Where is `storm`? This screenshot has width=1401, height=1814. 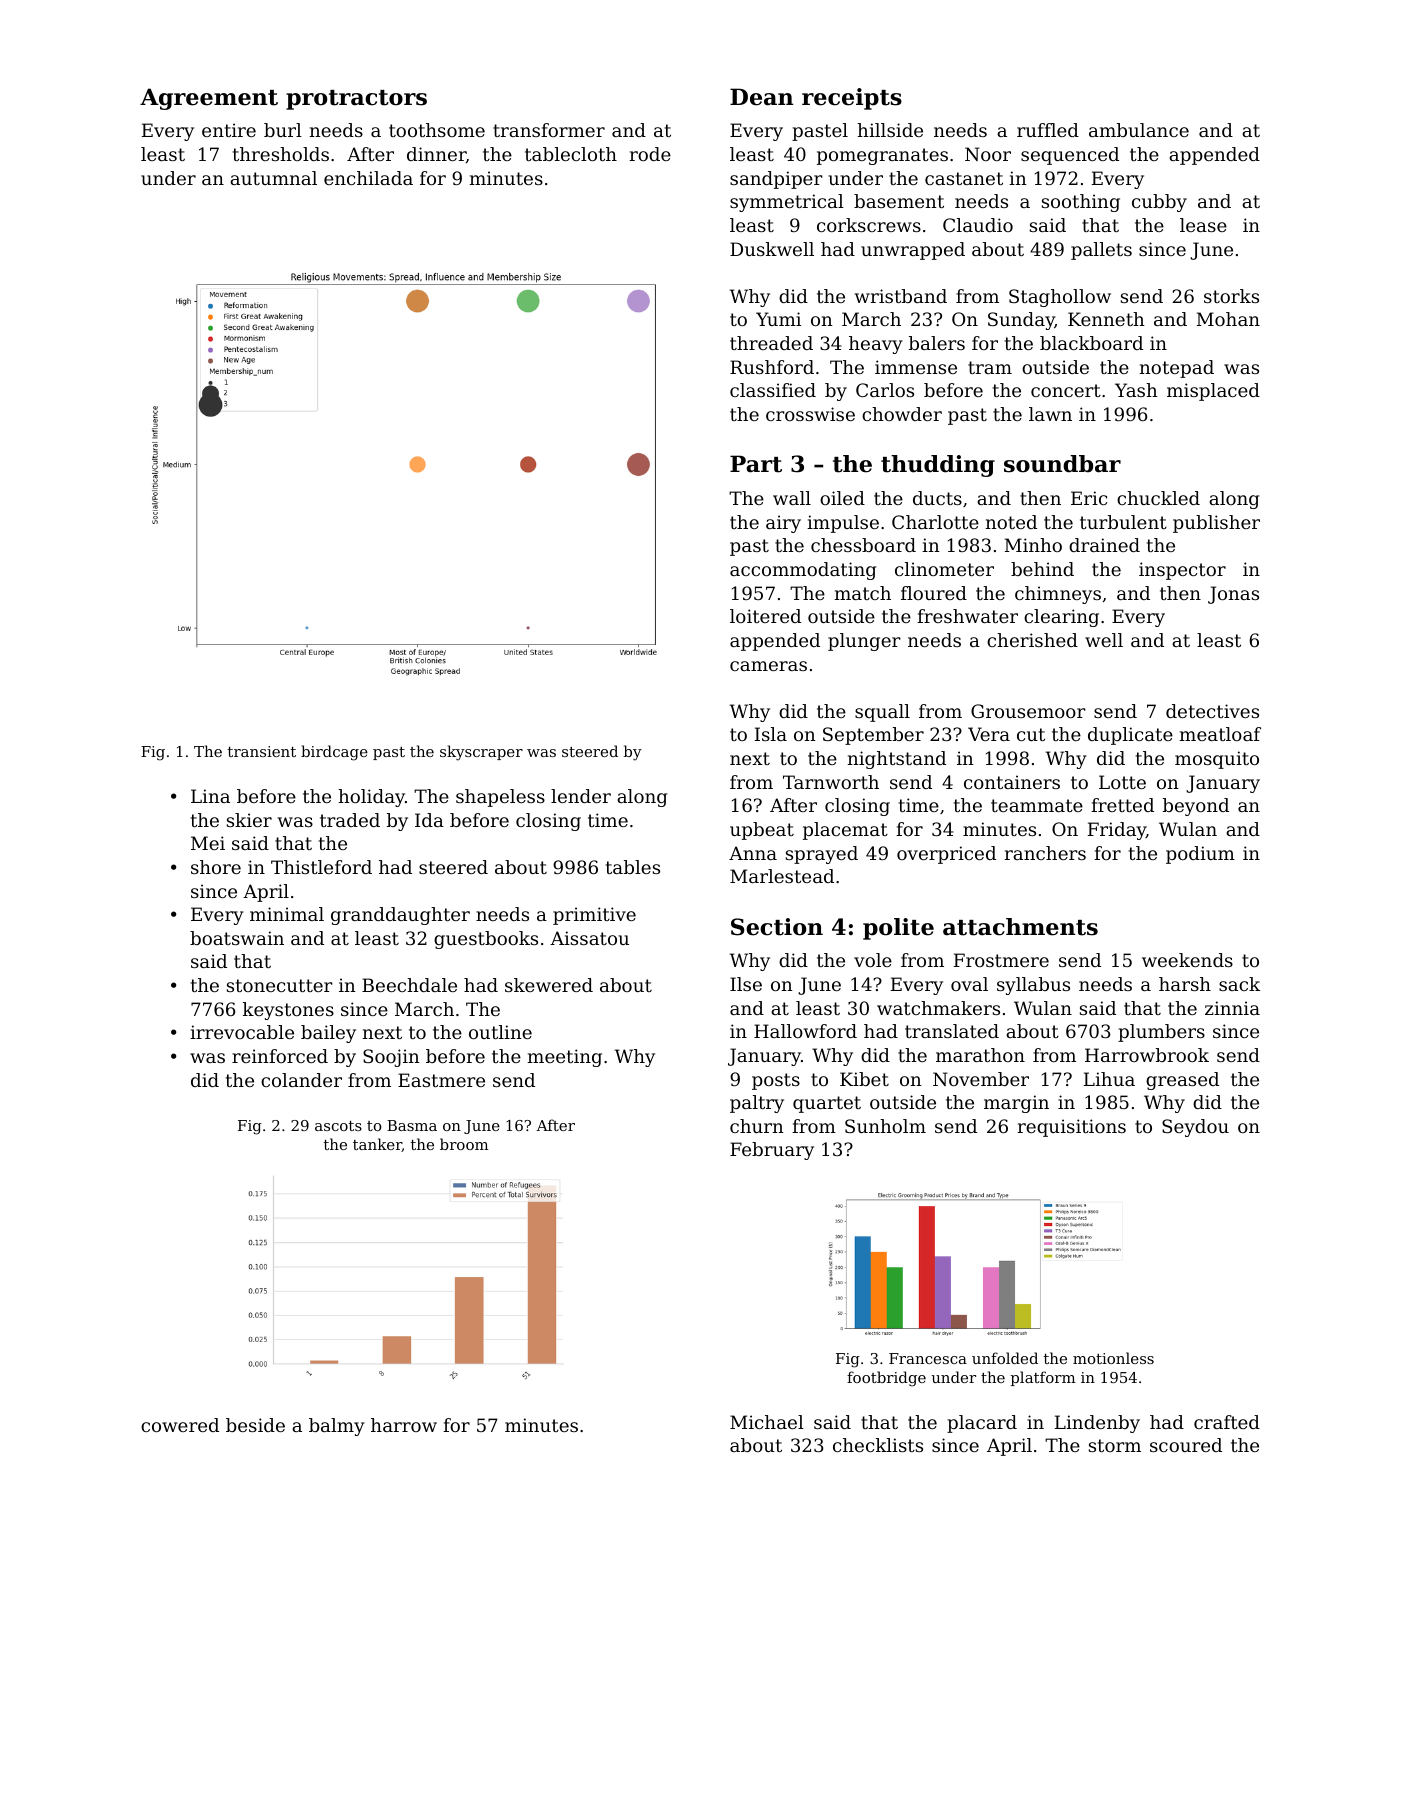 storm is located at coordinates (1115, 1445).
